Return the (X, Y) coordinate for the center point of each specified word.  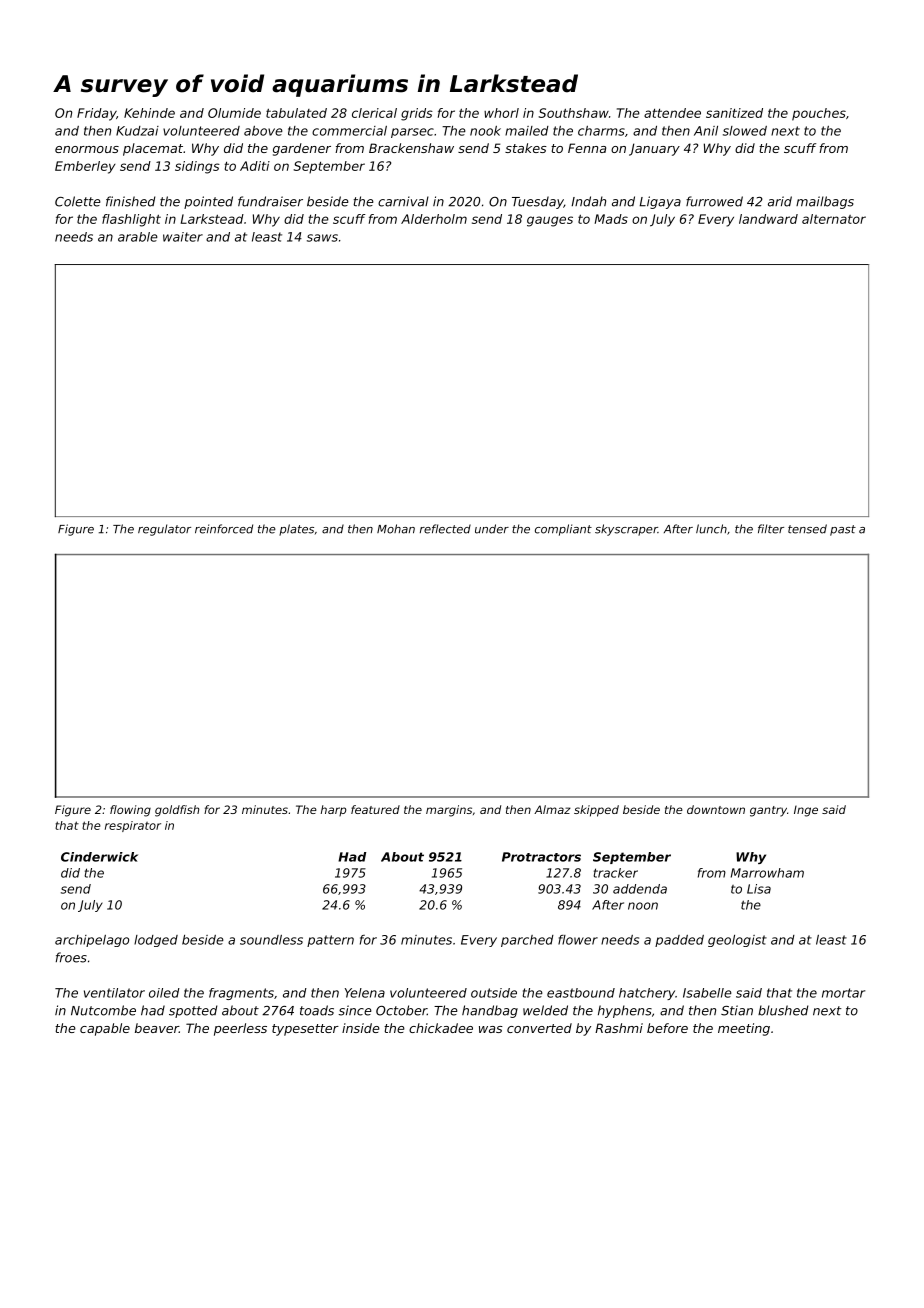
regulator (164, 530)
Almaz (552, 809)
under (492, 529)
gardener (302, 149)
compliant (563, 530)
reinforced (224, 529)
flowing (130, 811)
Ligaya (660, 202)
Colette (78, 201)
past (843, 530)
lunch (711, 529)
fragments (241, 994)
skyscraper (626, 530)
